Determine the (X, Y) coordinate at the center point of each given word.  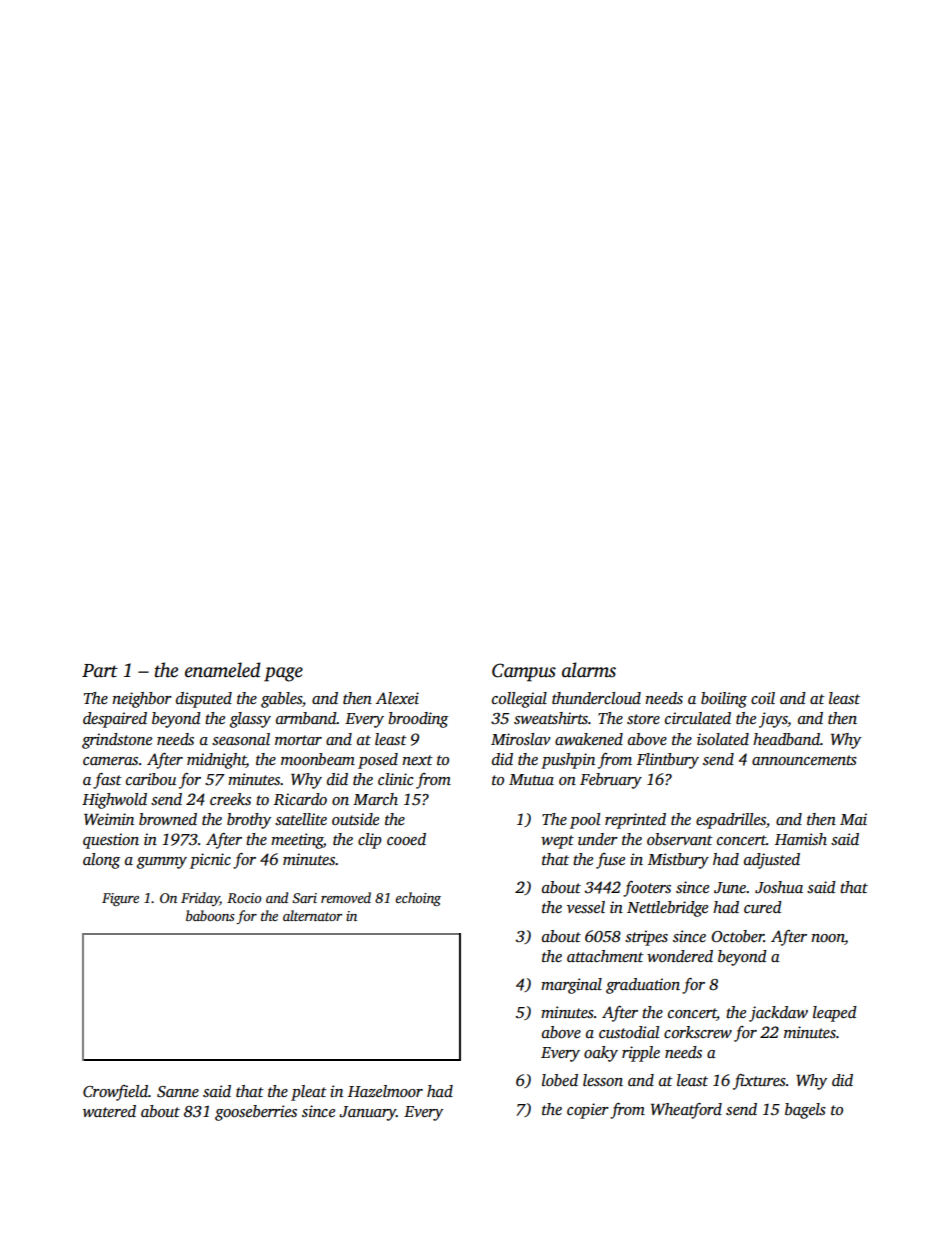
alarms (589, 670)
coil (763, 698)
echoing (418, 899)
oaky (601, 1054)
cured (763, 907)
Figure (120, 899)
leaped (835, 1014)
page (283, 674)
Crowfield (115, 1093)
